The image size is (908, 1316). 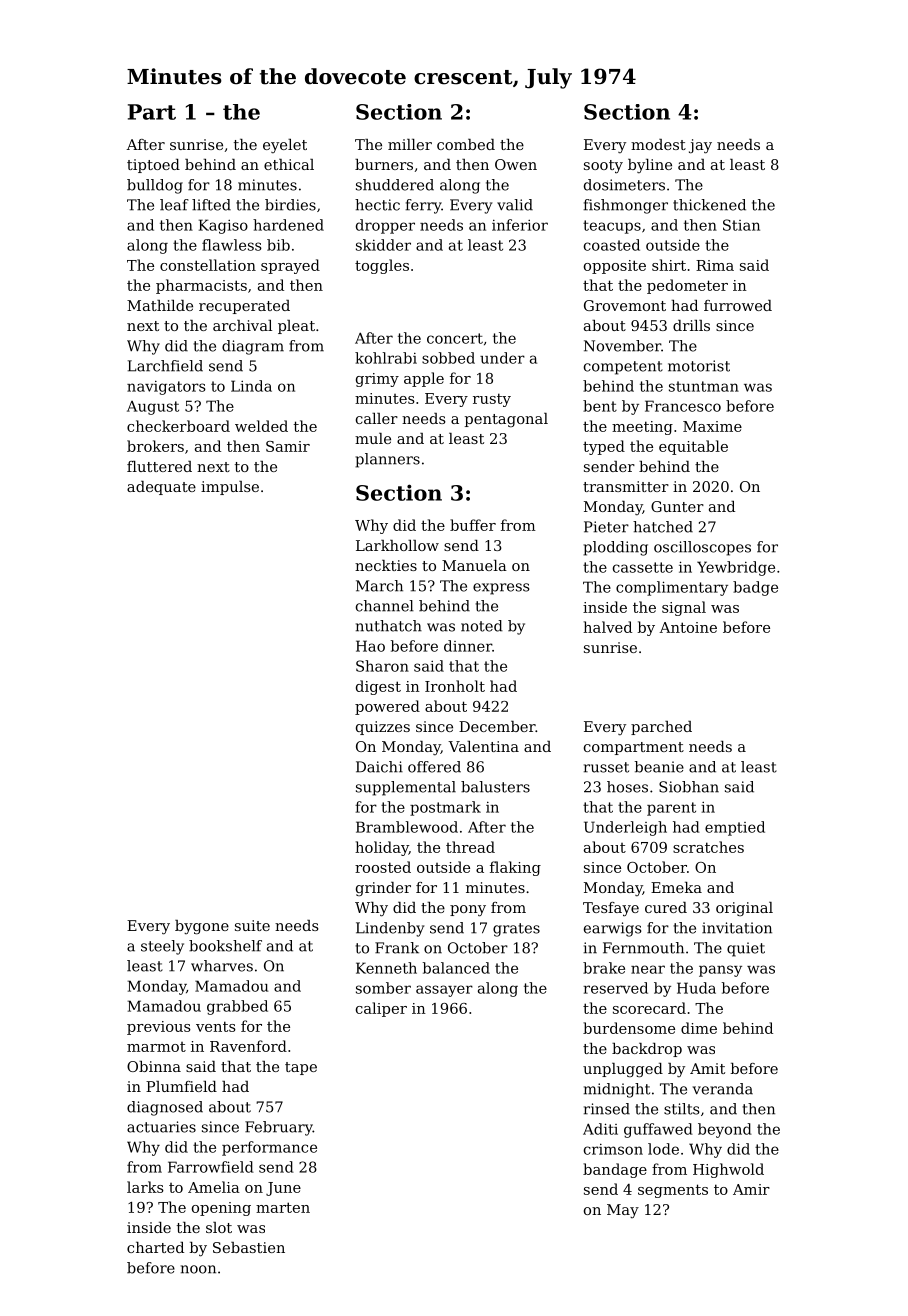 I want to click on suite, so click(x=252, y=925).
